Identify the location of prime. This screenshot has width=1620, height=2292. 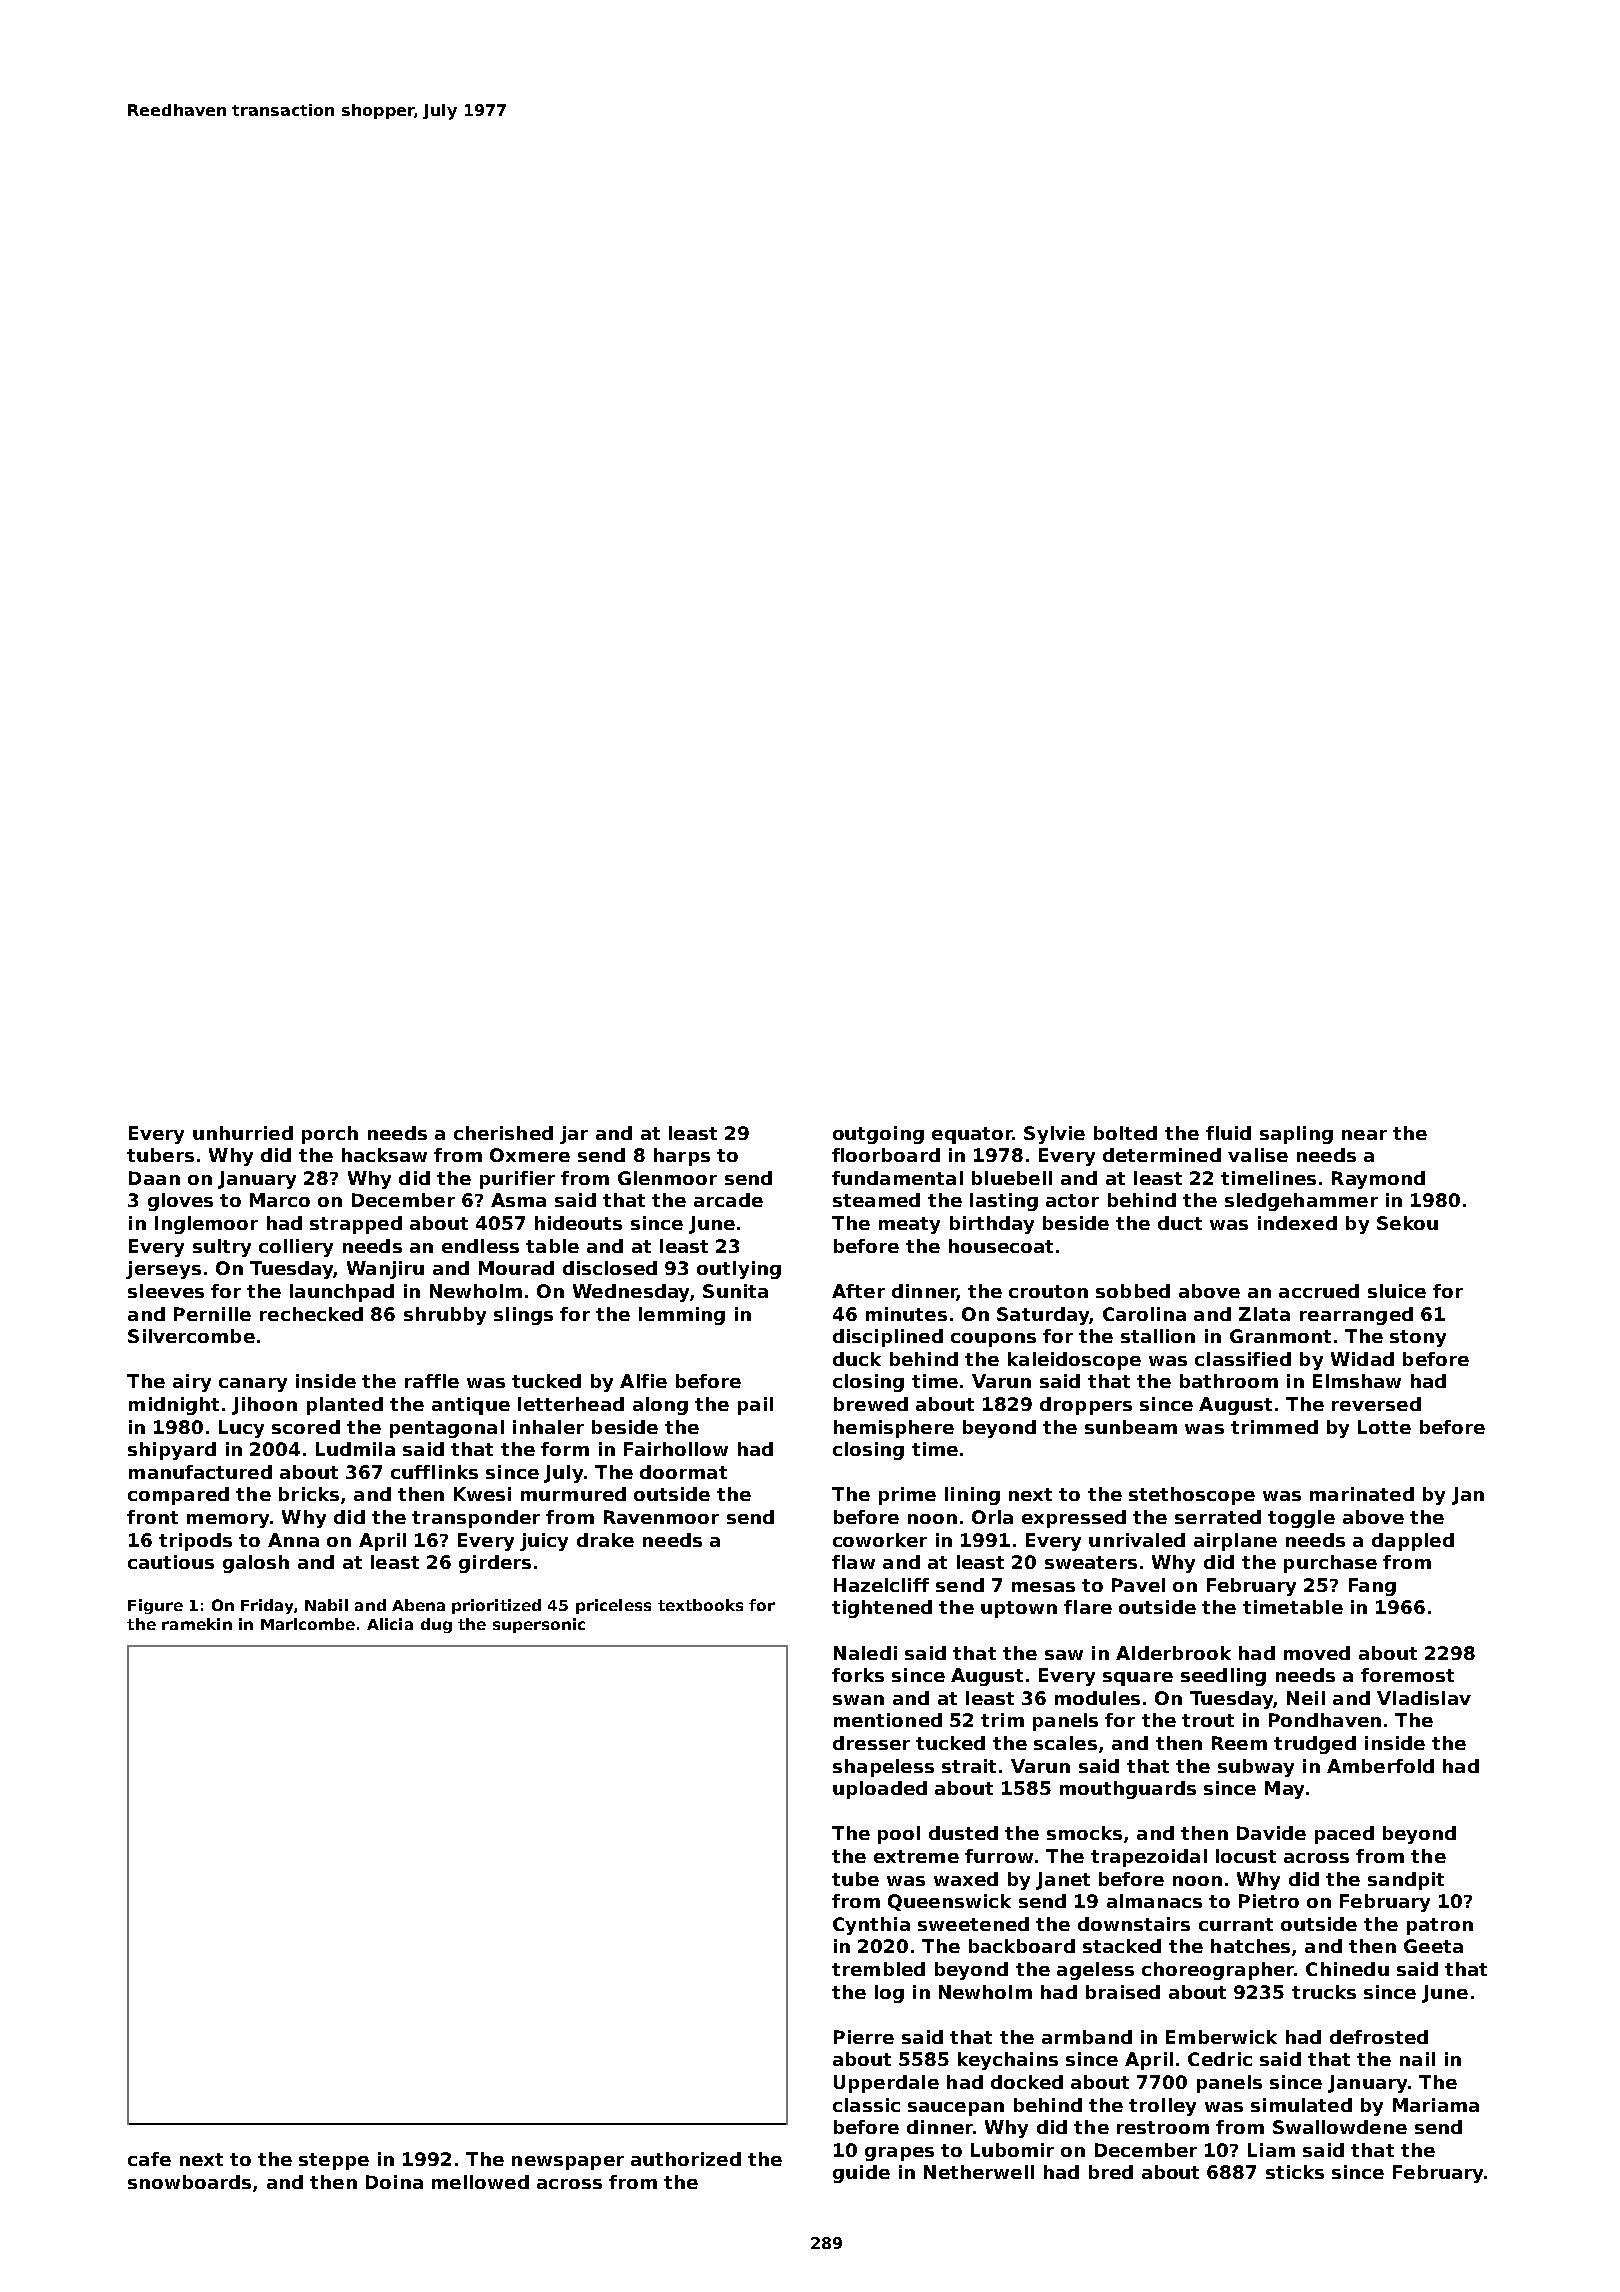
(907, 1496).
